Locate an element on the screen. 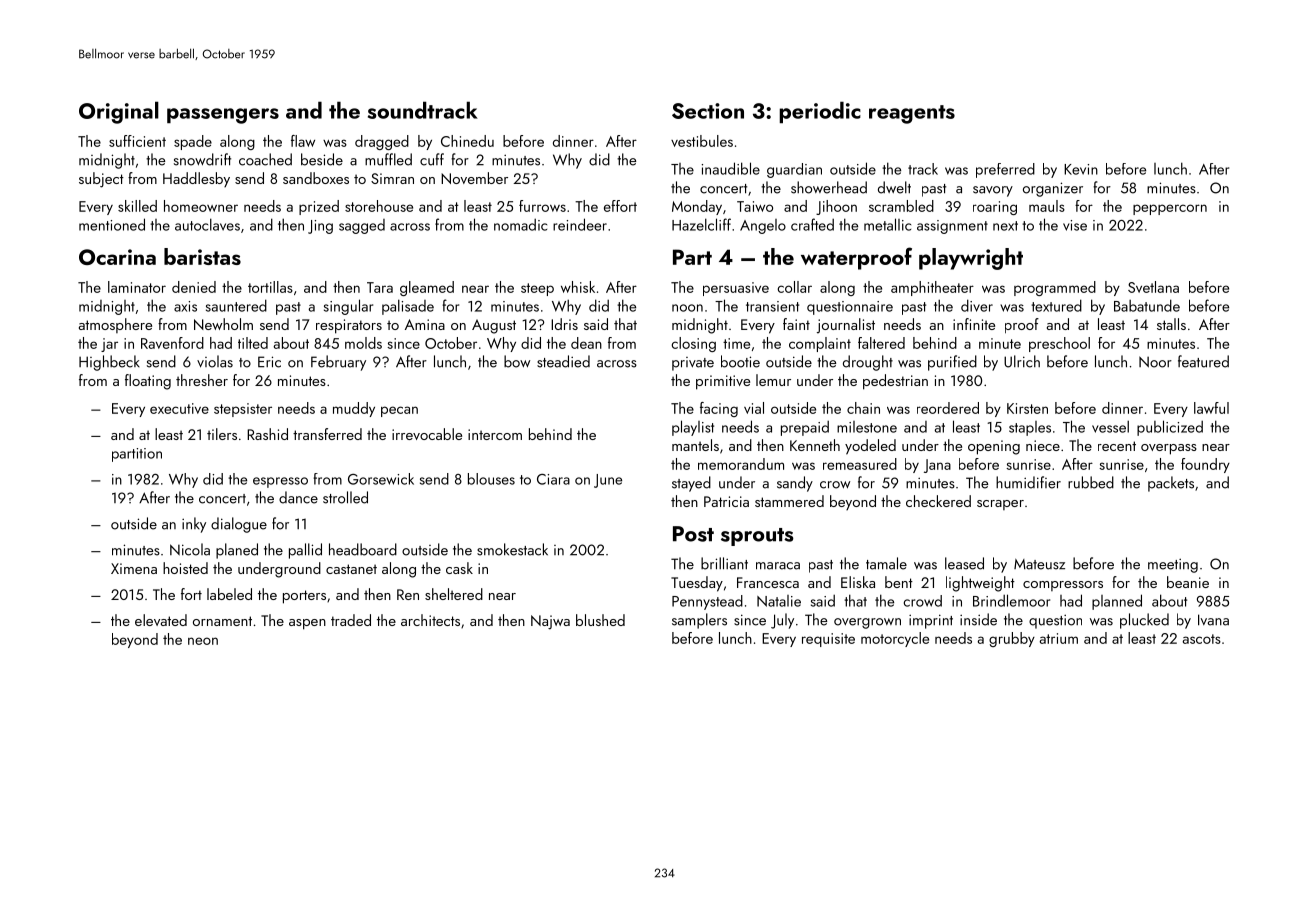 This screenshot has width=1308, height=924. facing is located at coordinates (719, 409).
